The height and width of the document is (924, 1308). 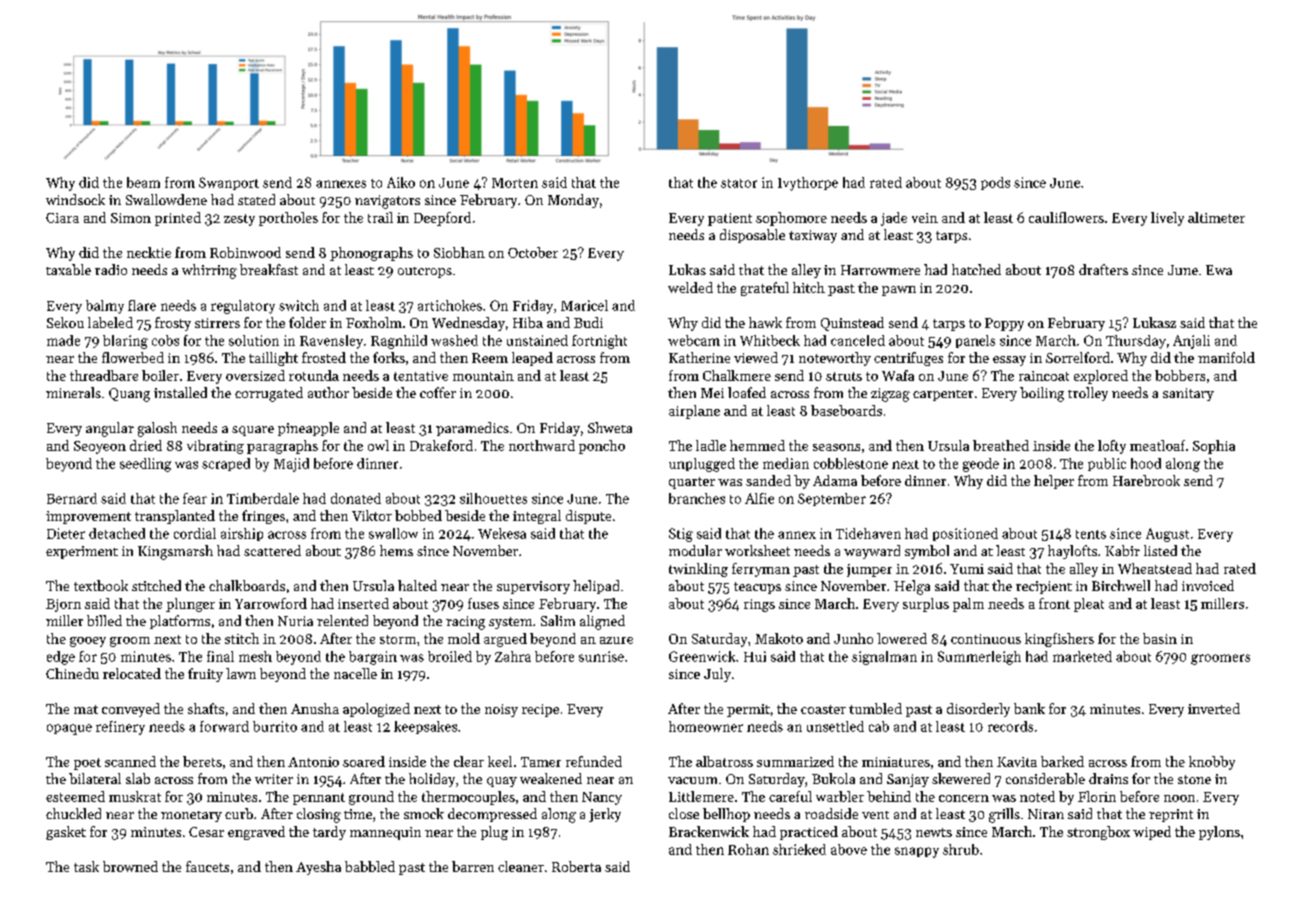 What do you see at coordinates (95, 778) in the document?
I see `bilateral` at bounding box center [95, 778].
